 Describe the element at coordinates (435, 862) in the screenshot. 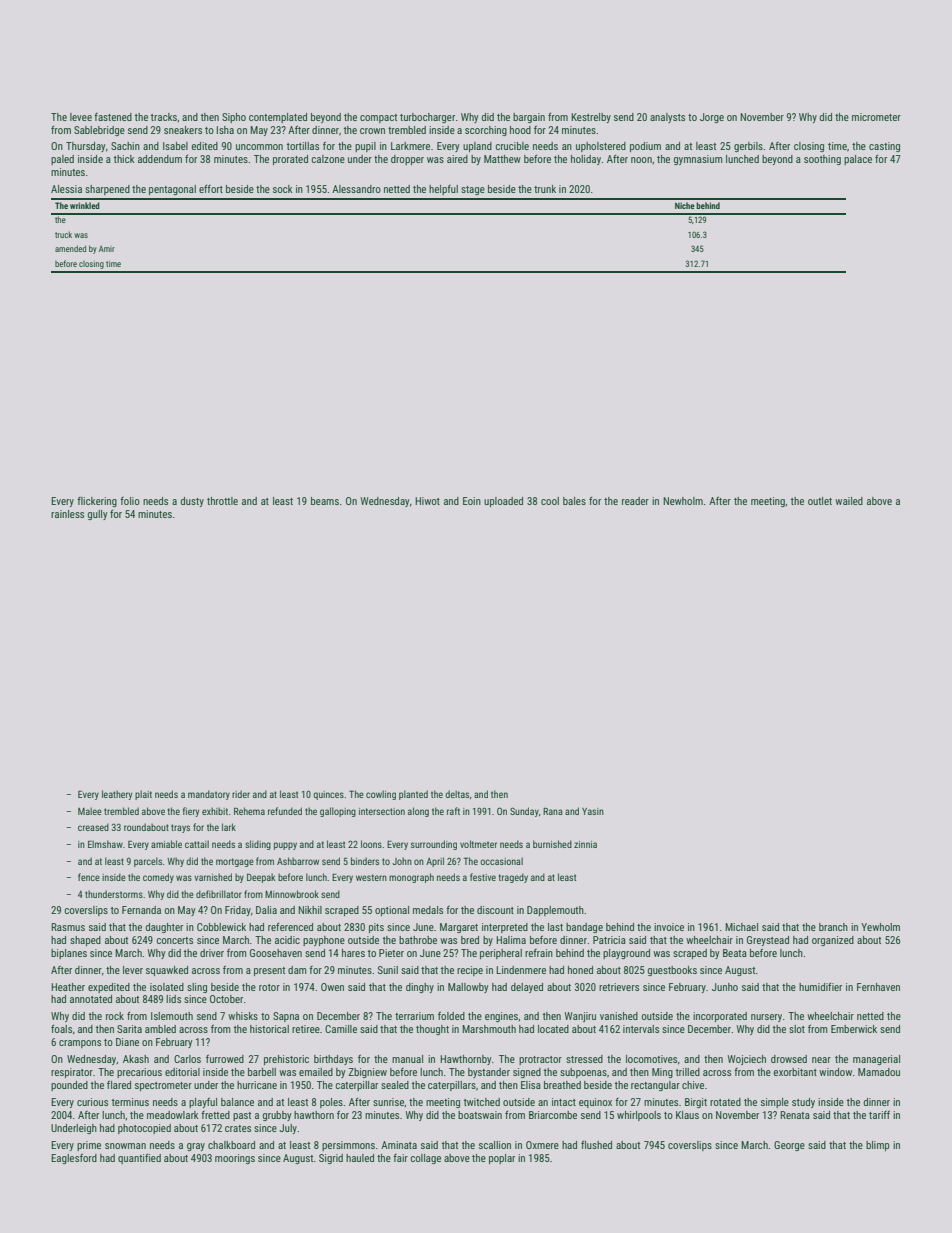

I see `April` at that location.
